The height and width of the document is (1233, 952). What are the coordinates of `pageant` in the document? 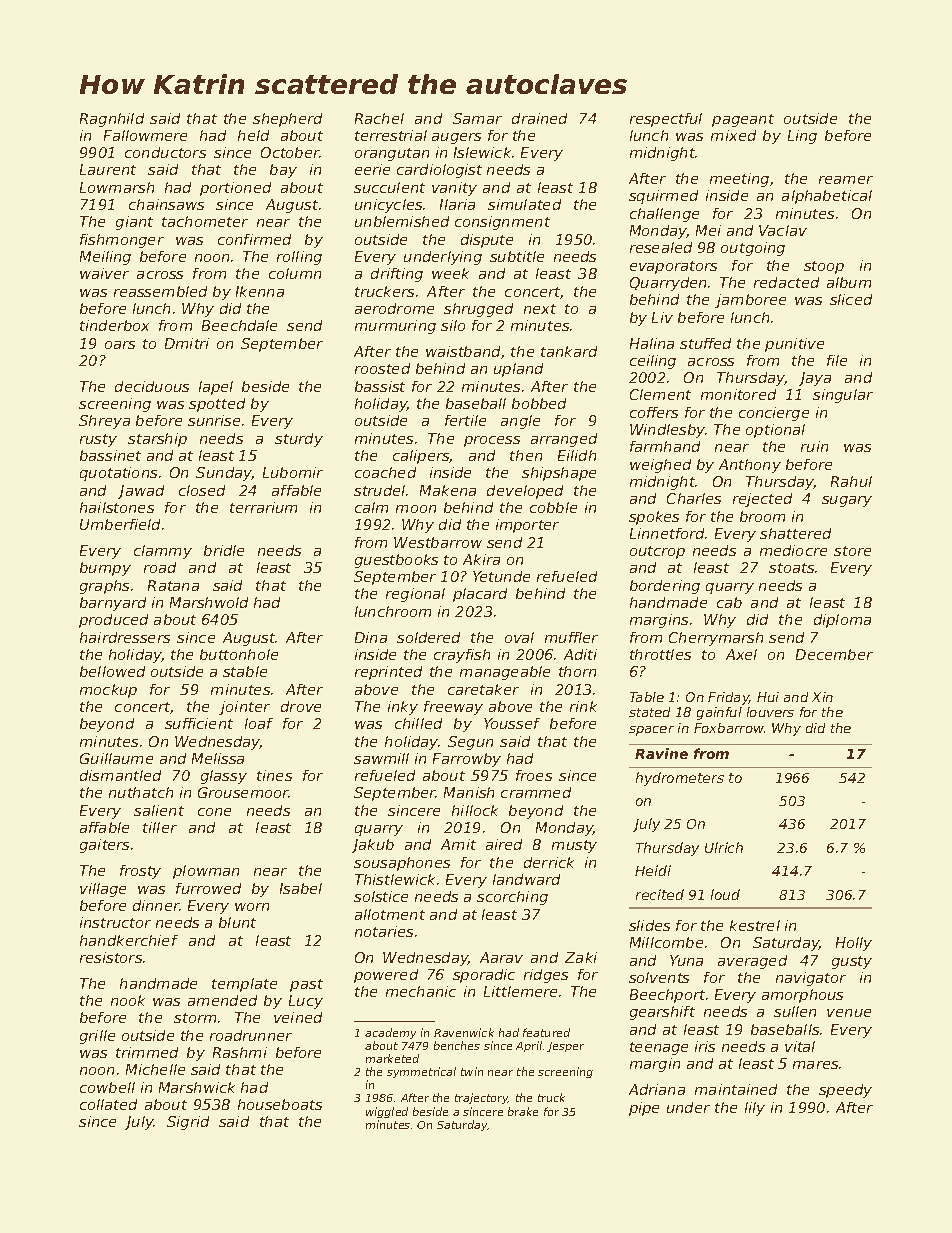 It's located at (743, 120).
